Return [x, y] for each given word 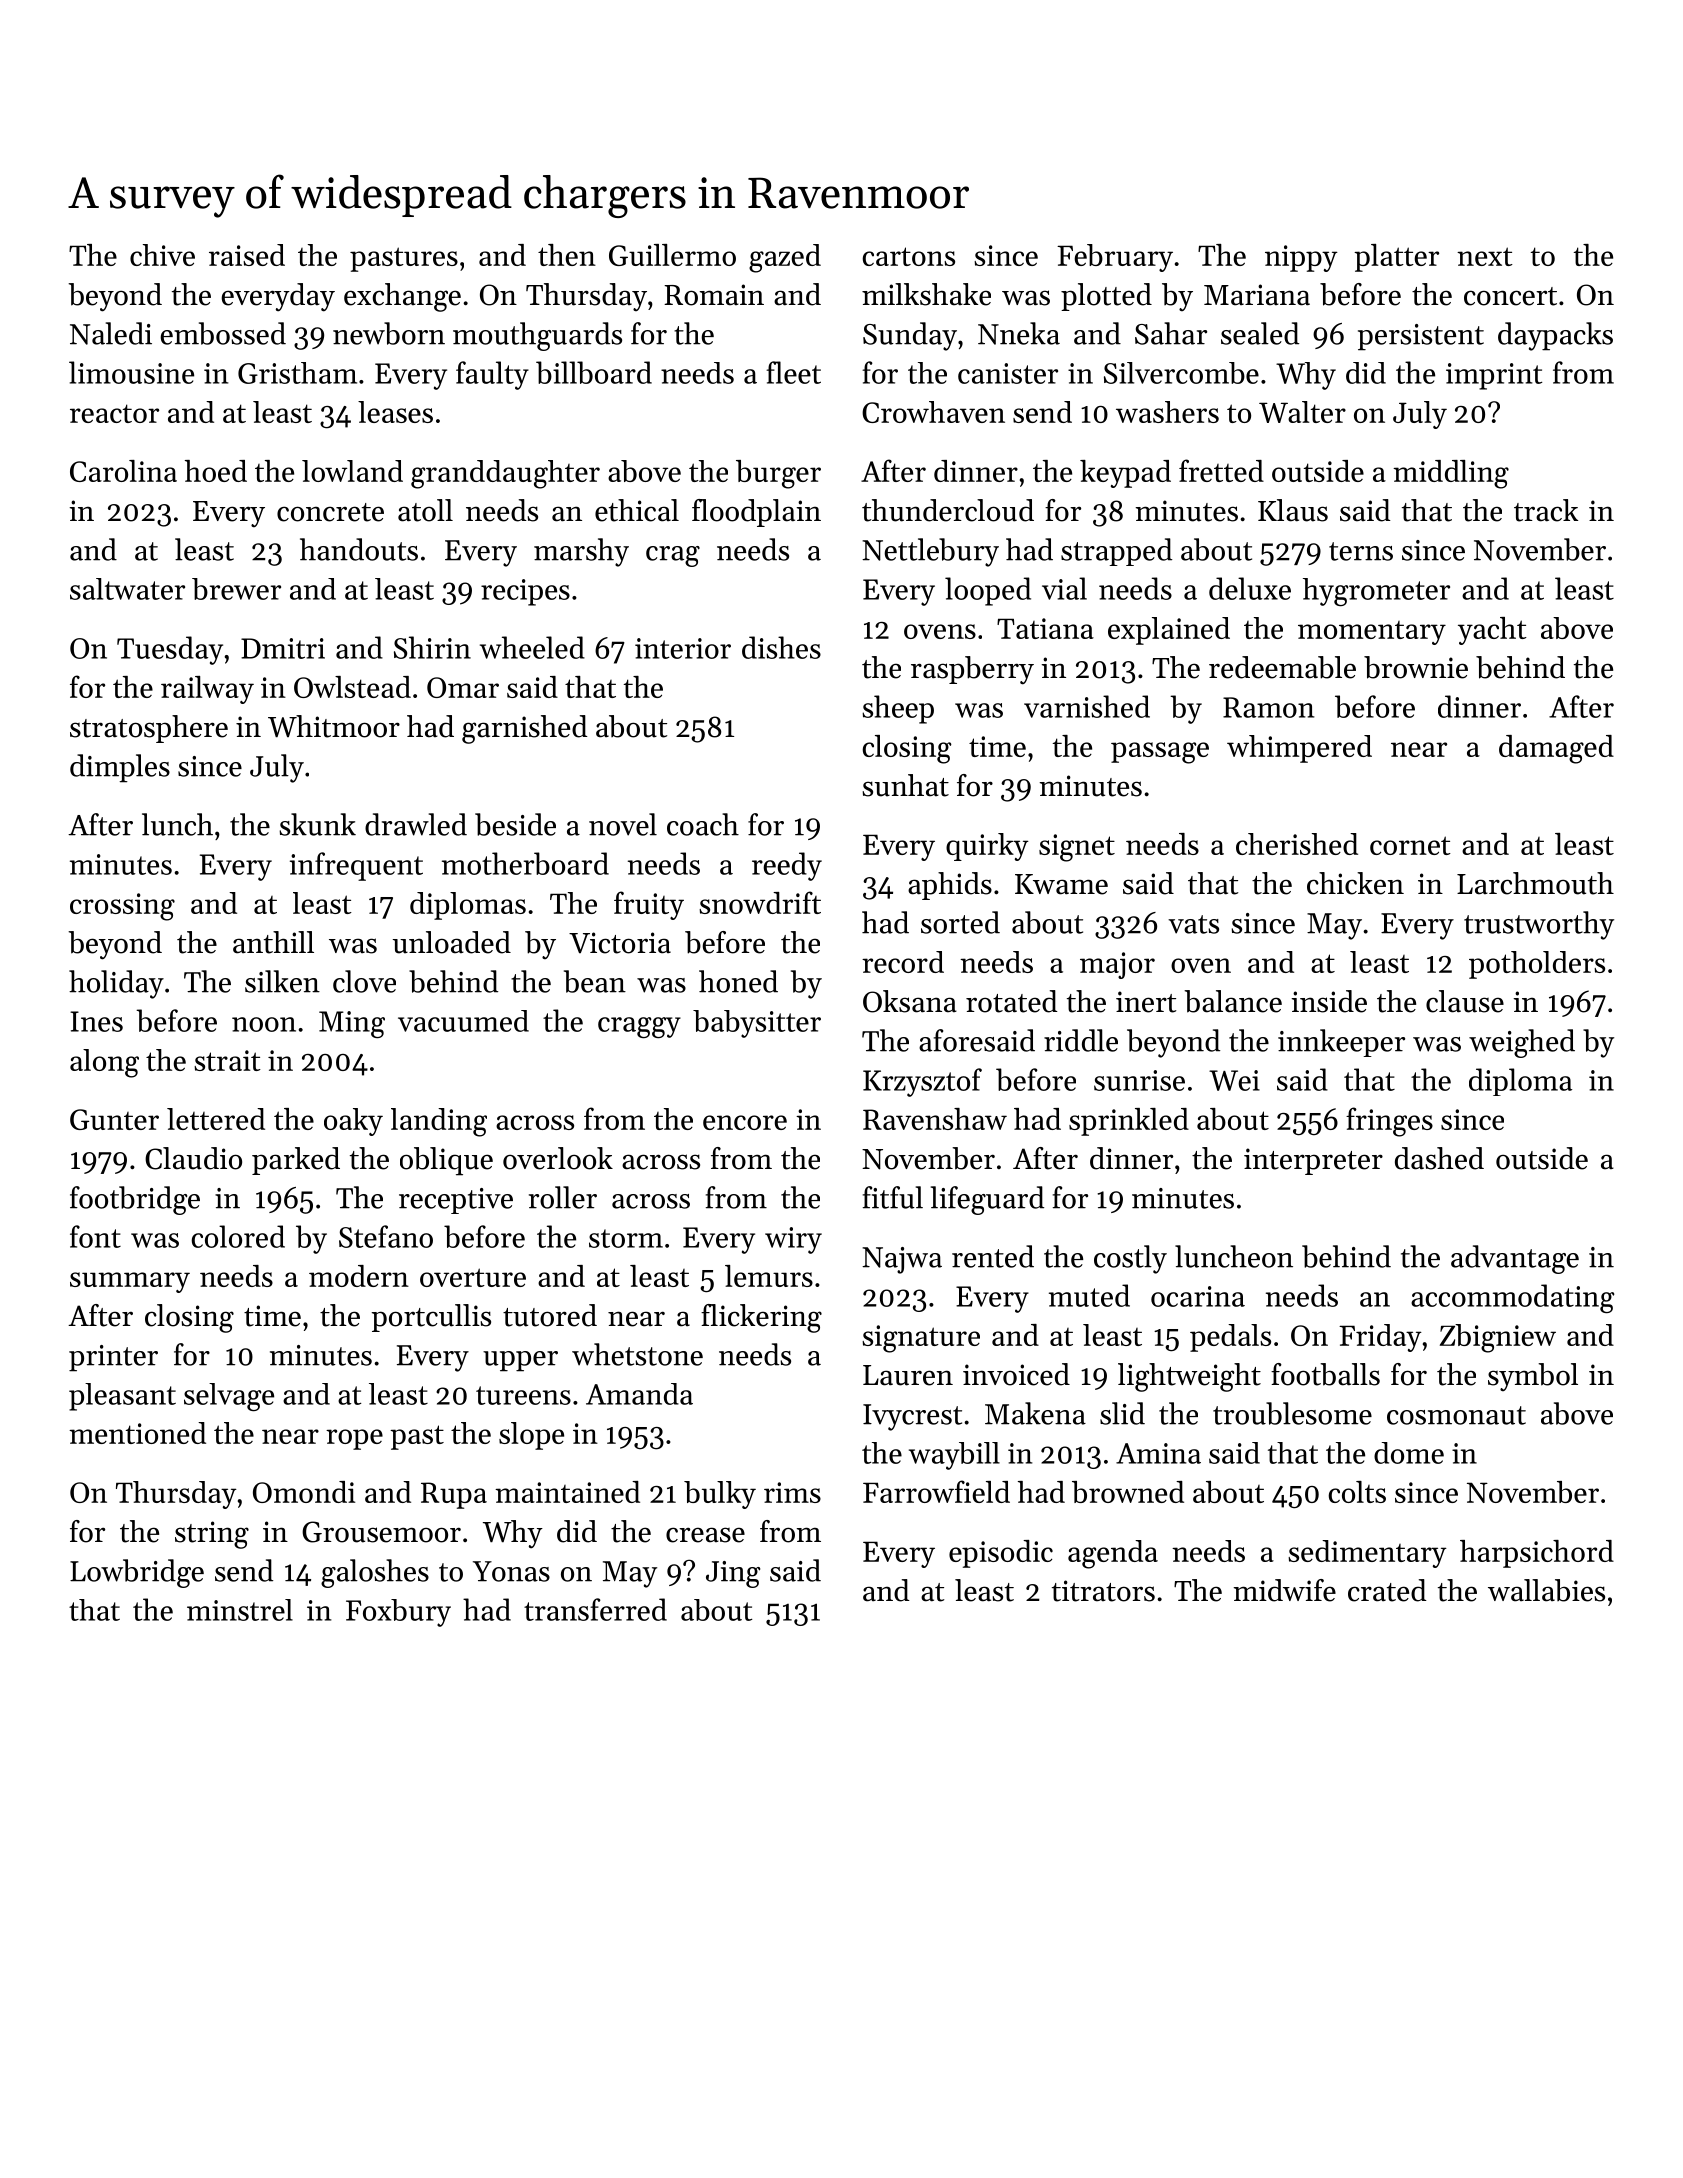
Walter [1302, 412]
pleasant [122, 1397]
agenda [1113, 1554]
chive [162, 255]
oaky [353, 1122]
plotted [1106, 297]
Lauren [908, 1375]
